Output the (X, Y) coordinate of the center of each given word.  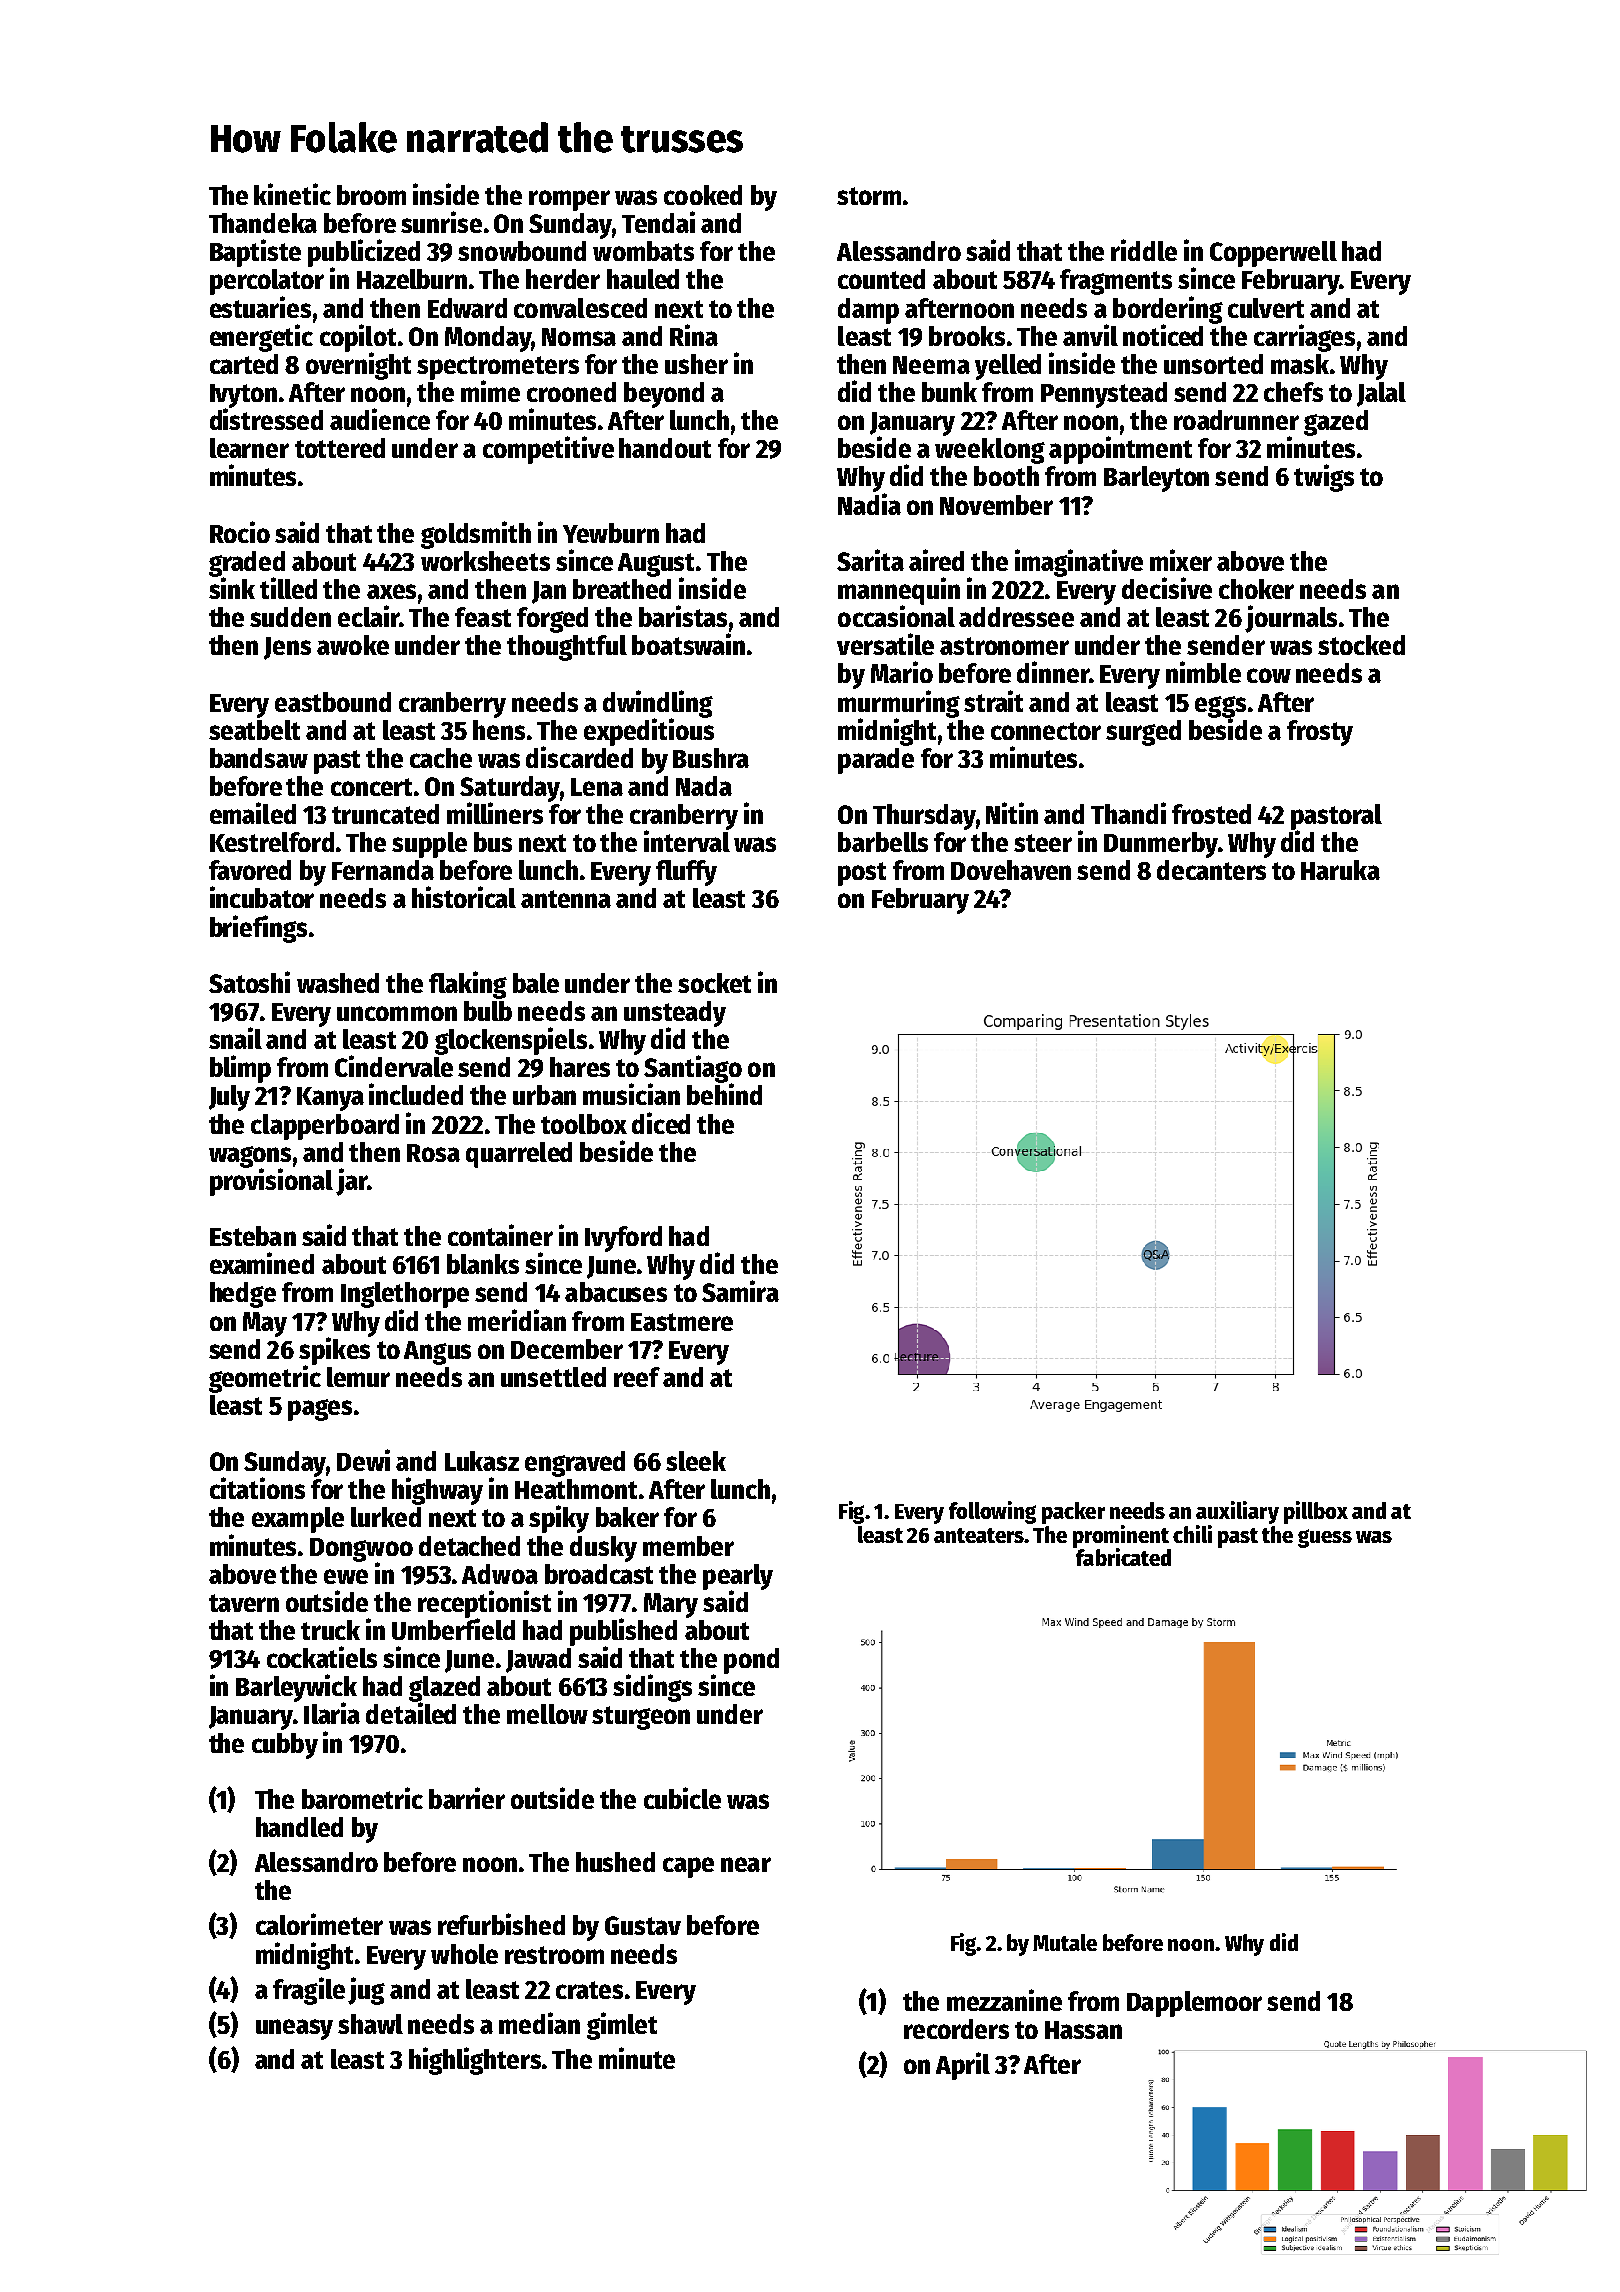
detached (469, 1546)
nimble (1203, 672)
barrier (467, 1798)
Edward (467, 308)
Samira (740, 1291)
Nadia (869, 504)
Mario (902, 672)
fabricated (1123, 1557)
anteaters (979, 1535)
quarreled (519, 1155)
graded (247, 564)
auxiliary (1237, 1512)
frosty (1320, 733)
